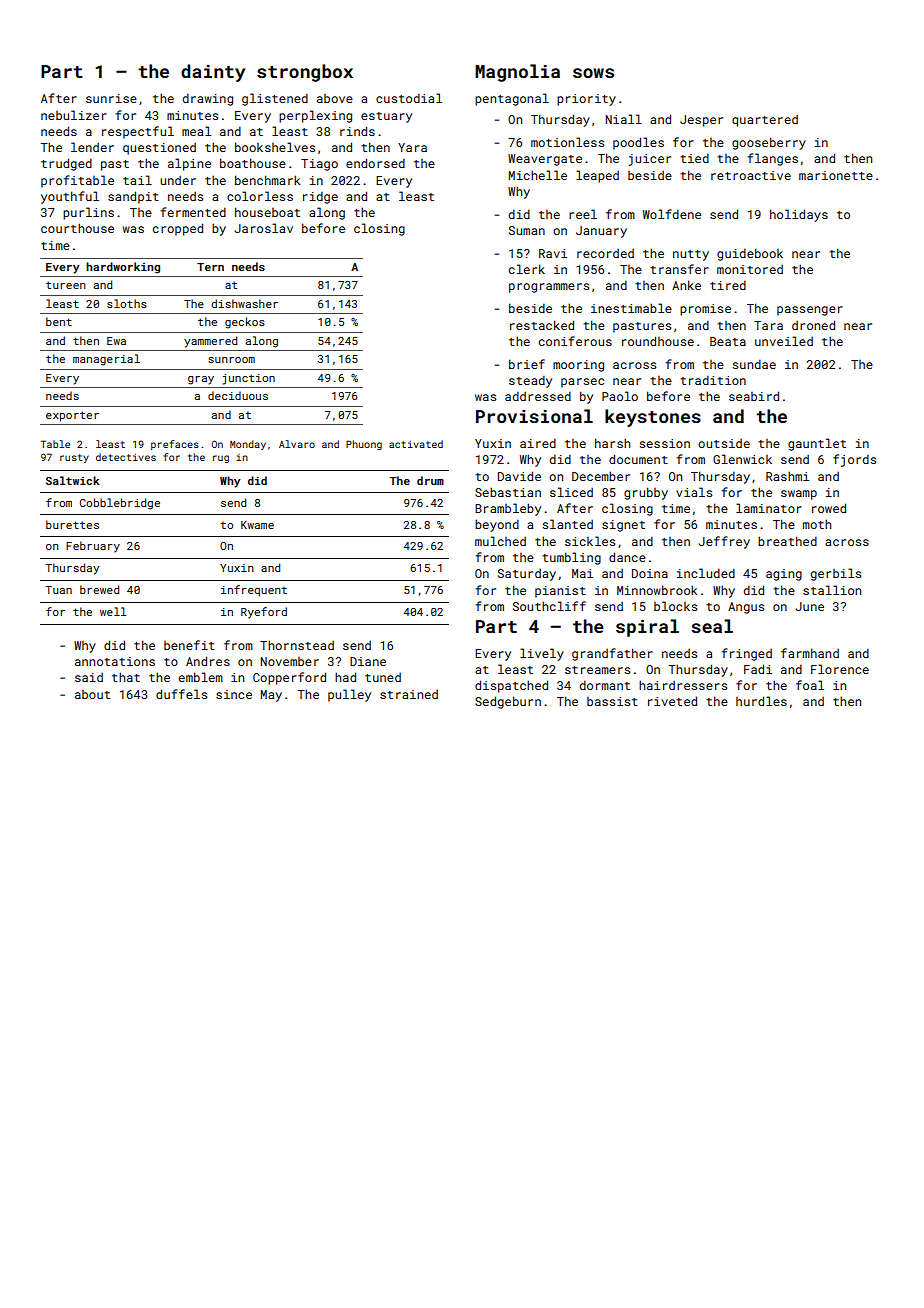  Describe the element at coordinates (817, 444) in the screenshot. I see `gauntlet` at that location.
